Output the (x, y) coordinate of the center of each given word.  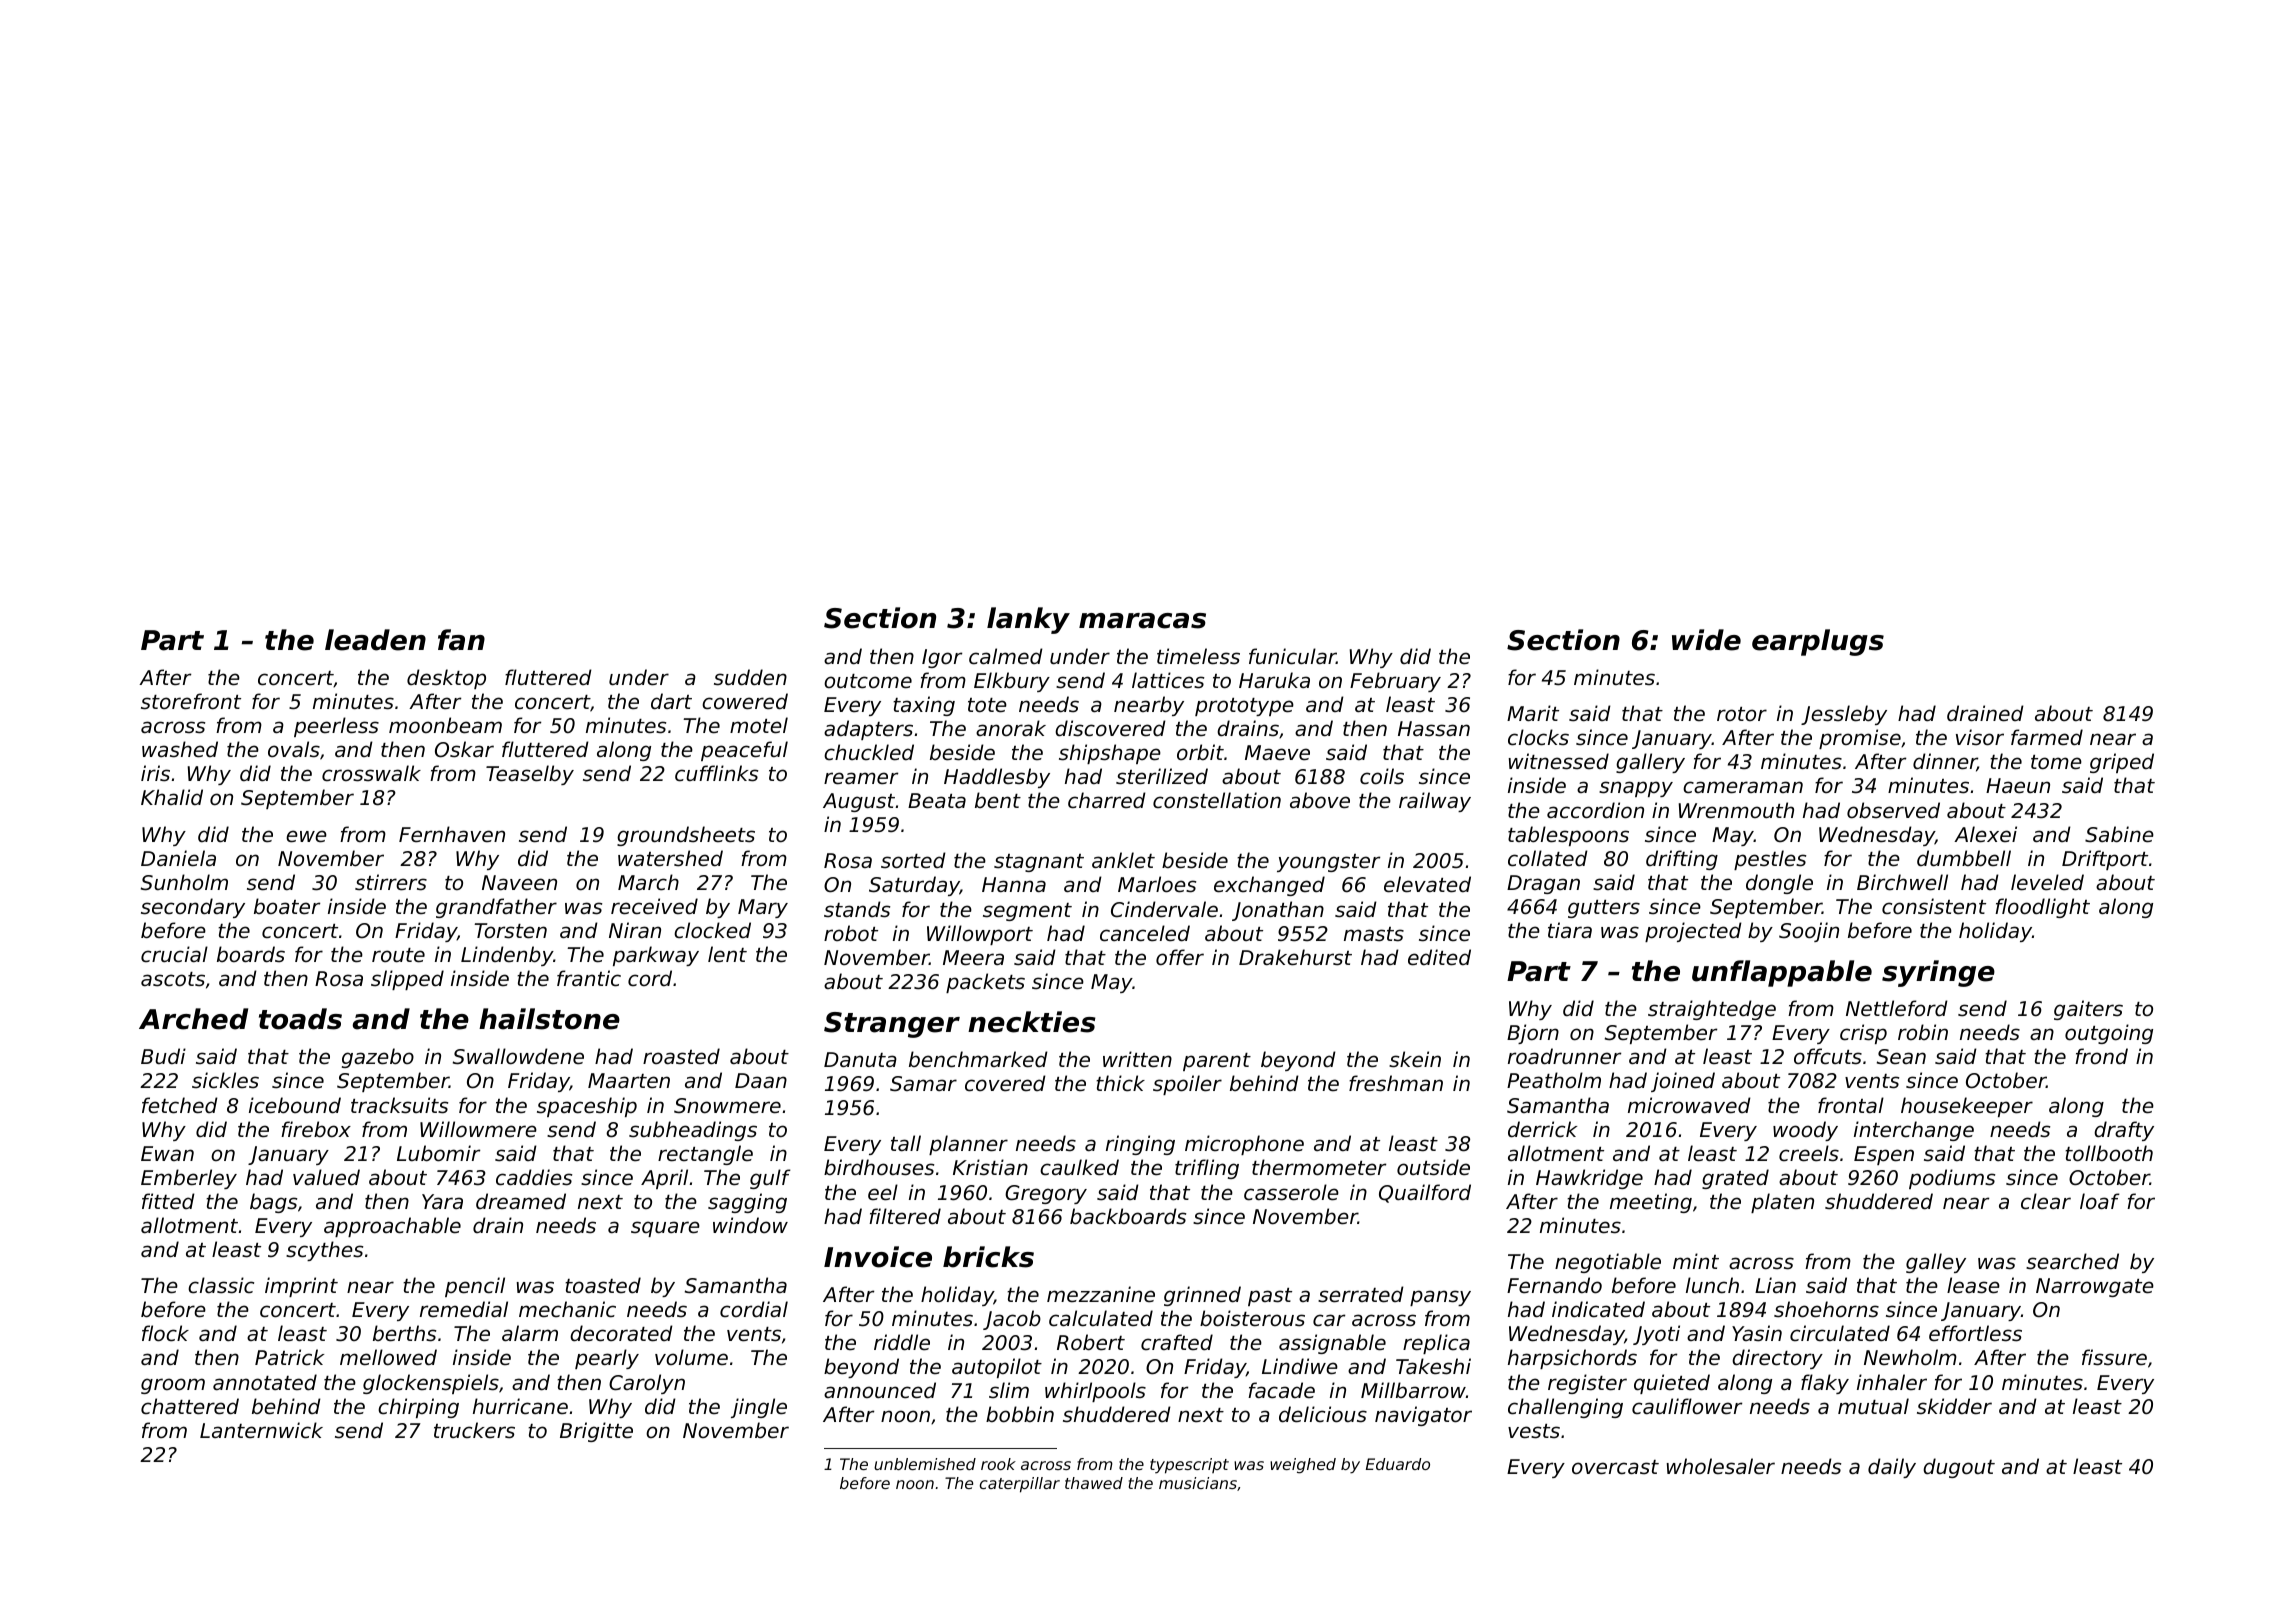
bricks (988, 1257)
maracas (1142, 621)
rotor (1742, 714)
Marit (1533, 713)
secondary (193, 908)
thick (1120, 1083)
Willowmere (478, 1129)
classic (221, 1285)
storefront (191, 701)
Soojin (1809, 932)
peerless (336, 727)
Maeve (1277, 753)
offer (1180, 957)
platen (1782, 1203)
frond (2101, 1056)
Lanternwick (261, 1430)
